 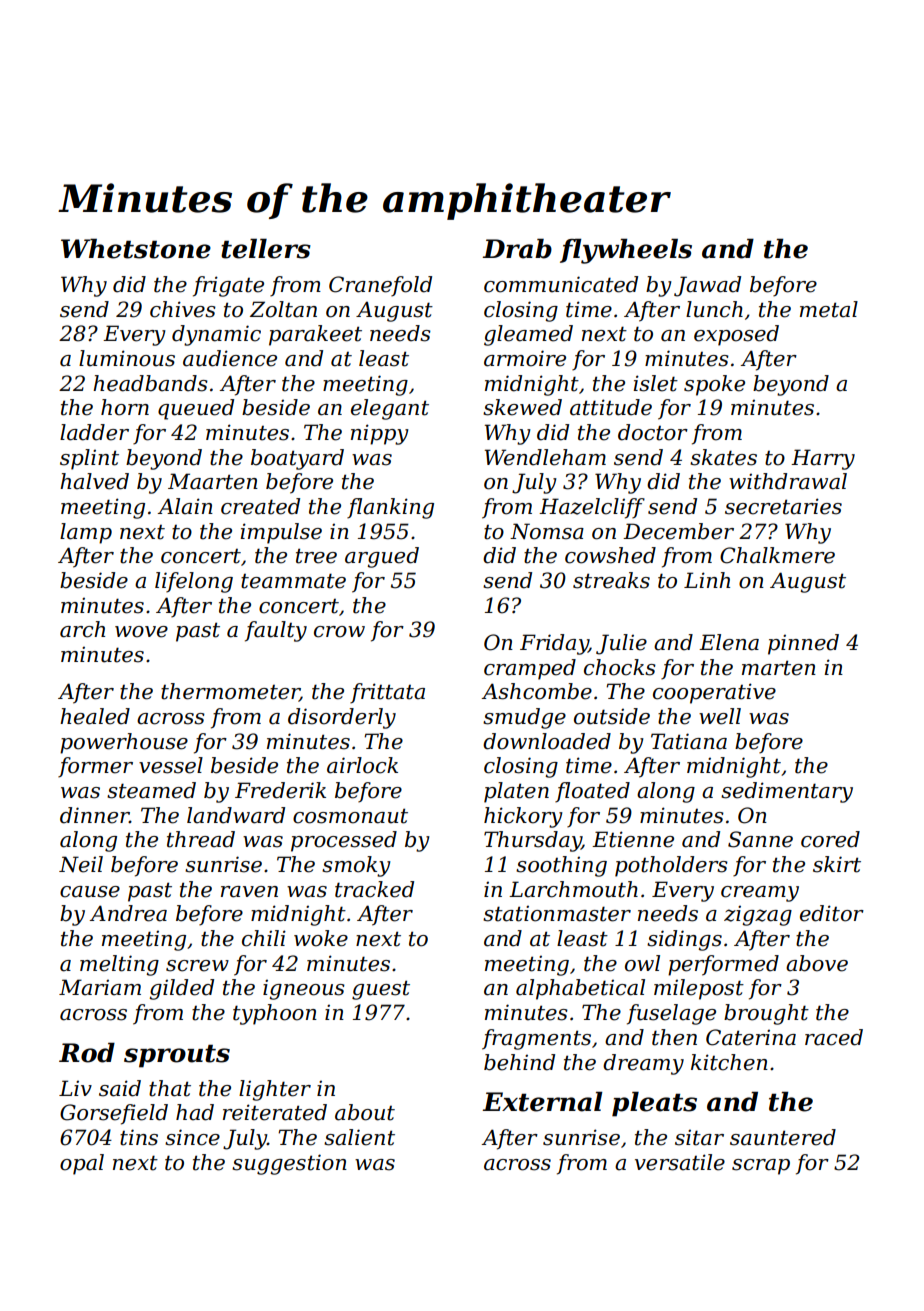 What do you see at coordinates (362, 765) in the document?
I see `airlock` at bounding box center [362, 765].
